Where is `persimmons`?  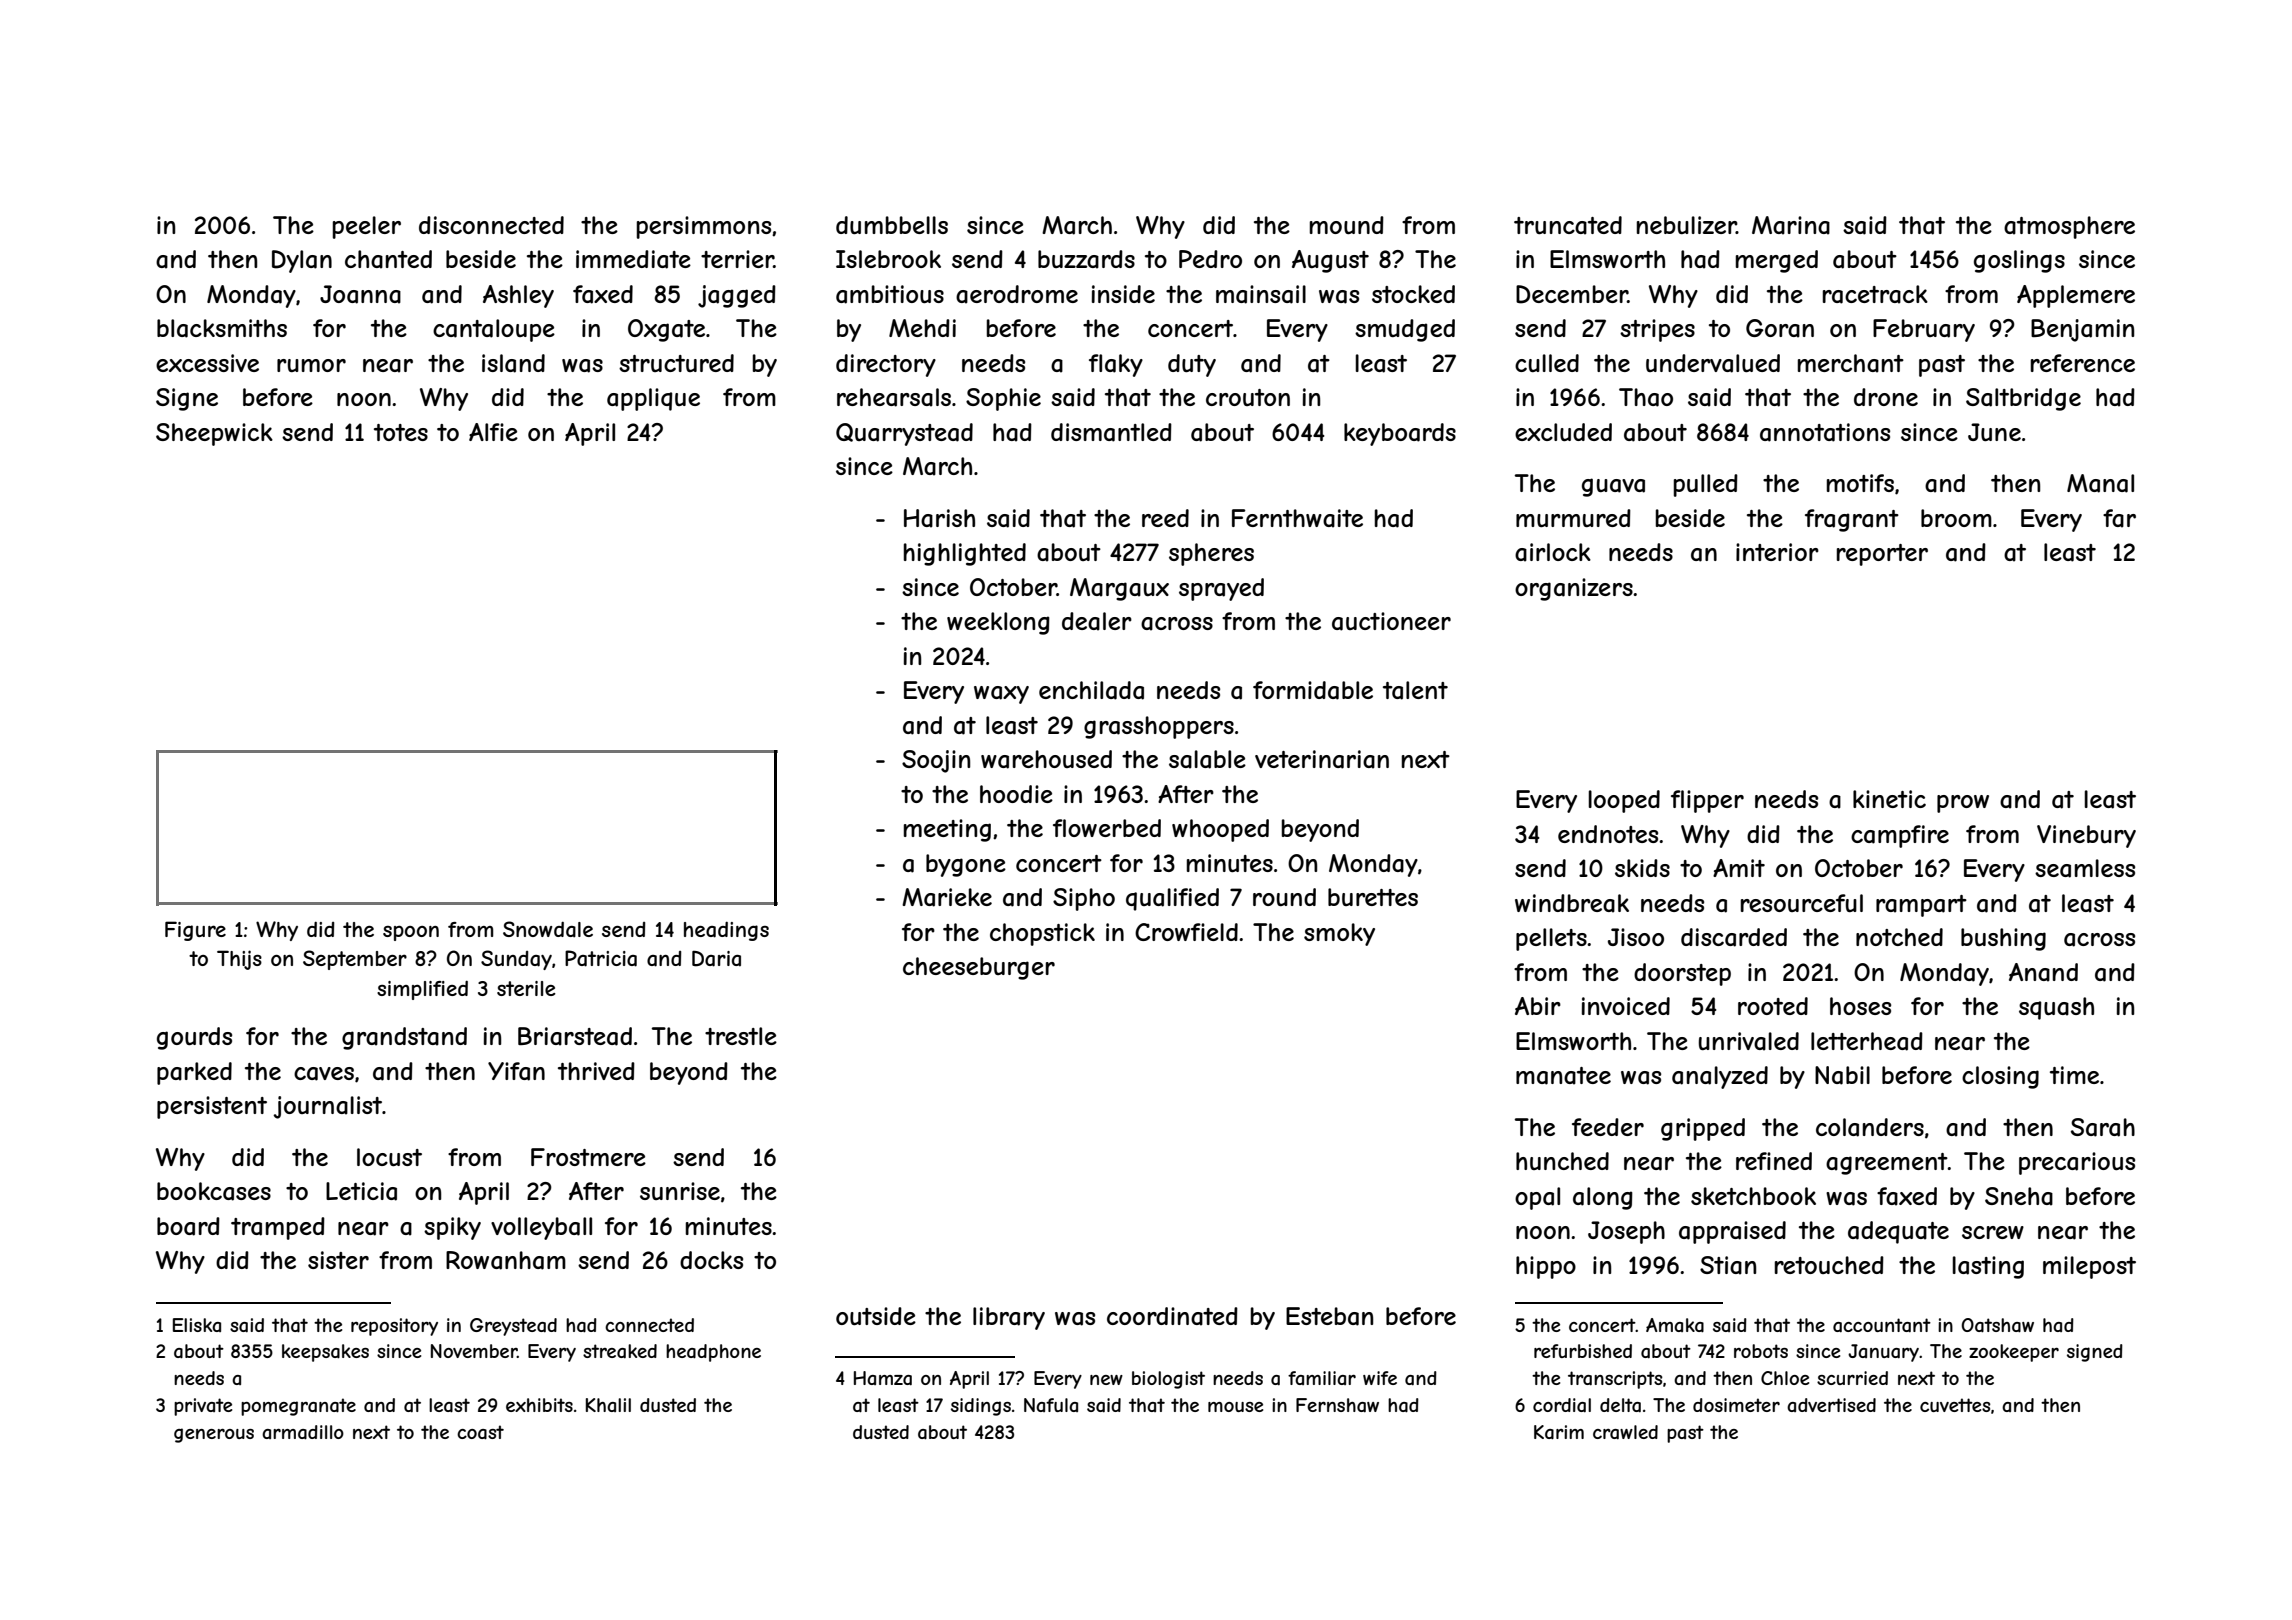
persimmons is located at coordinates (704, 227).
